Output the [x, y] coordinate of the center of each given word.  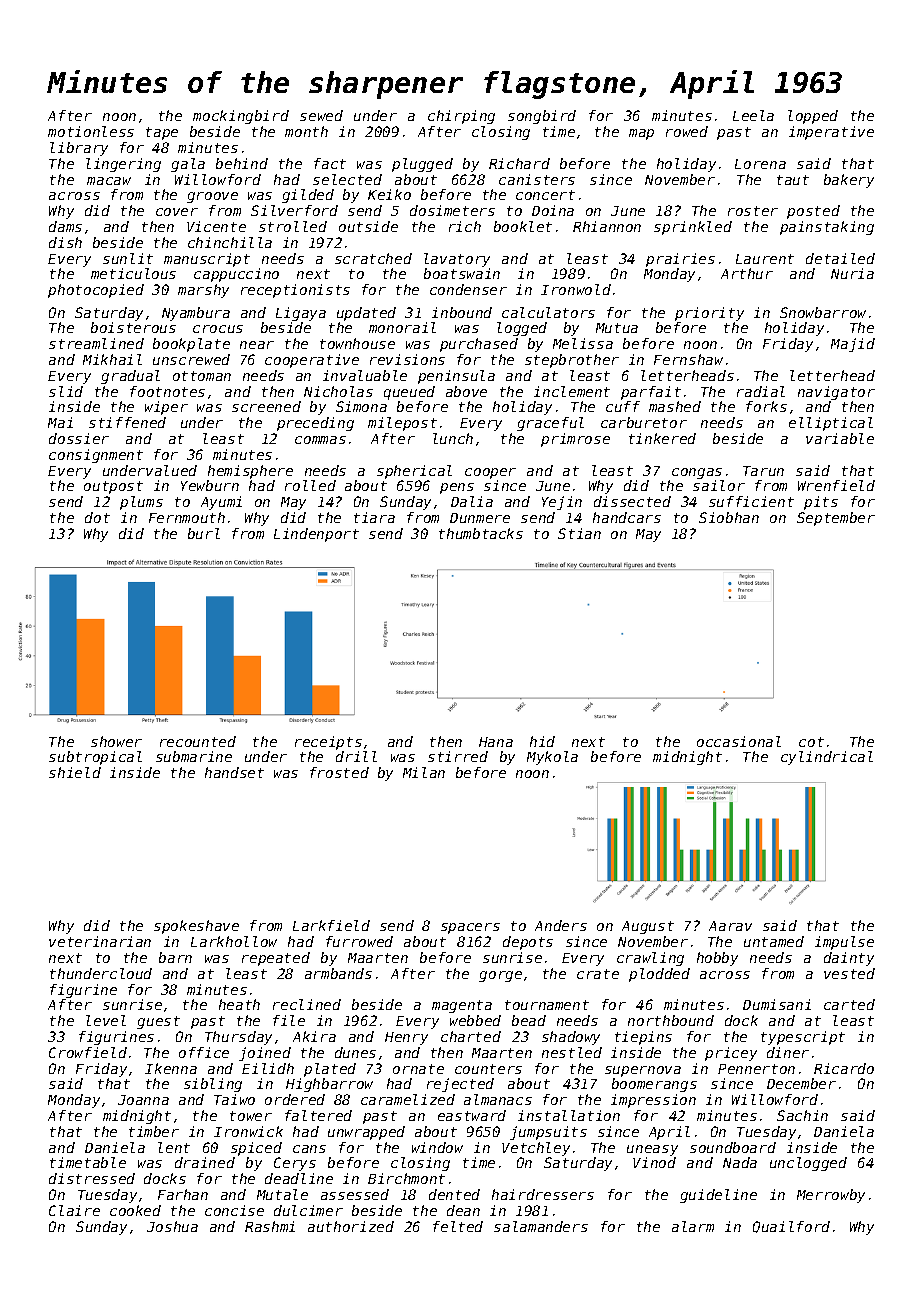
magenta [462, 1006]
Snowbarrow [823, 312]
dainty [849, 959]
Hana [496, 742]
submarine [194, 756]
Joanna [143, 1100]
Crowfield [88, 1052]
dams [65, 226]
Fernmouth [187, 517]
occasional [739, 741]
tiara [374, 517]
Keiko [389, 194]
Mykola [552, 758]
